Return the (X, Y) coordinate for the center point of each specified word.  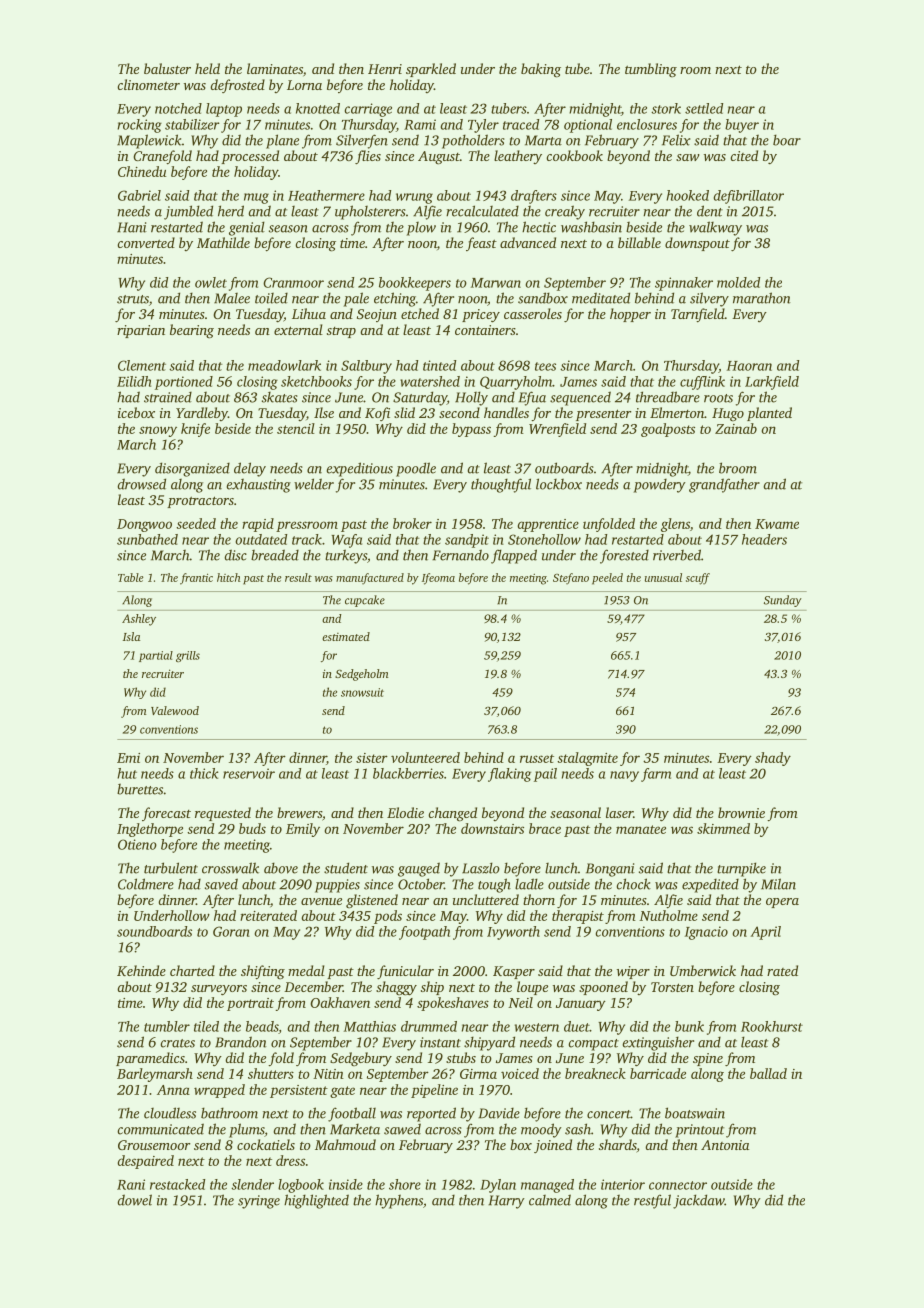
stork (666, 108)
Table (130, 577)
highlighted (316, 1201)
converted (146, 242)
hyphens (399, 1201)
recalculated (482, 211)
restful (652, 1201)
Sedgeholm (361, 675)
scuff (698, 579)
